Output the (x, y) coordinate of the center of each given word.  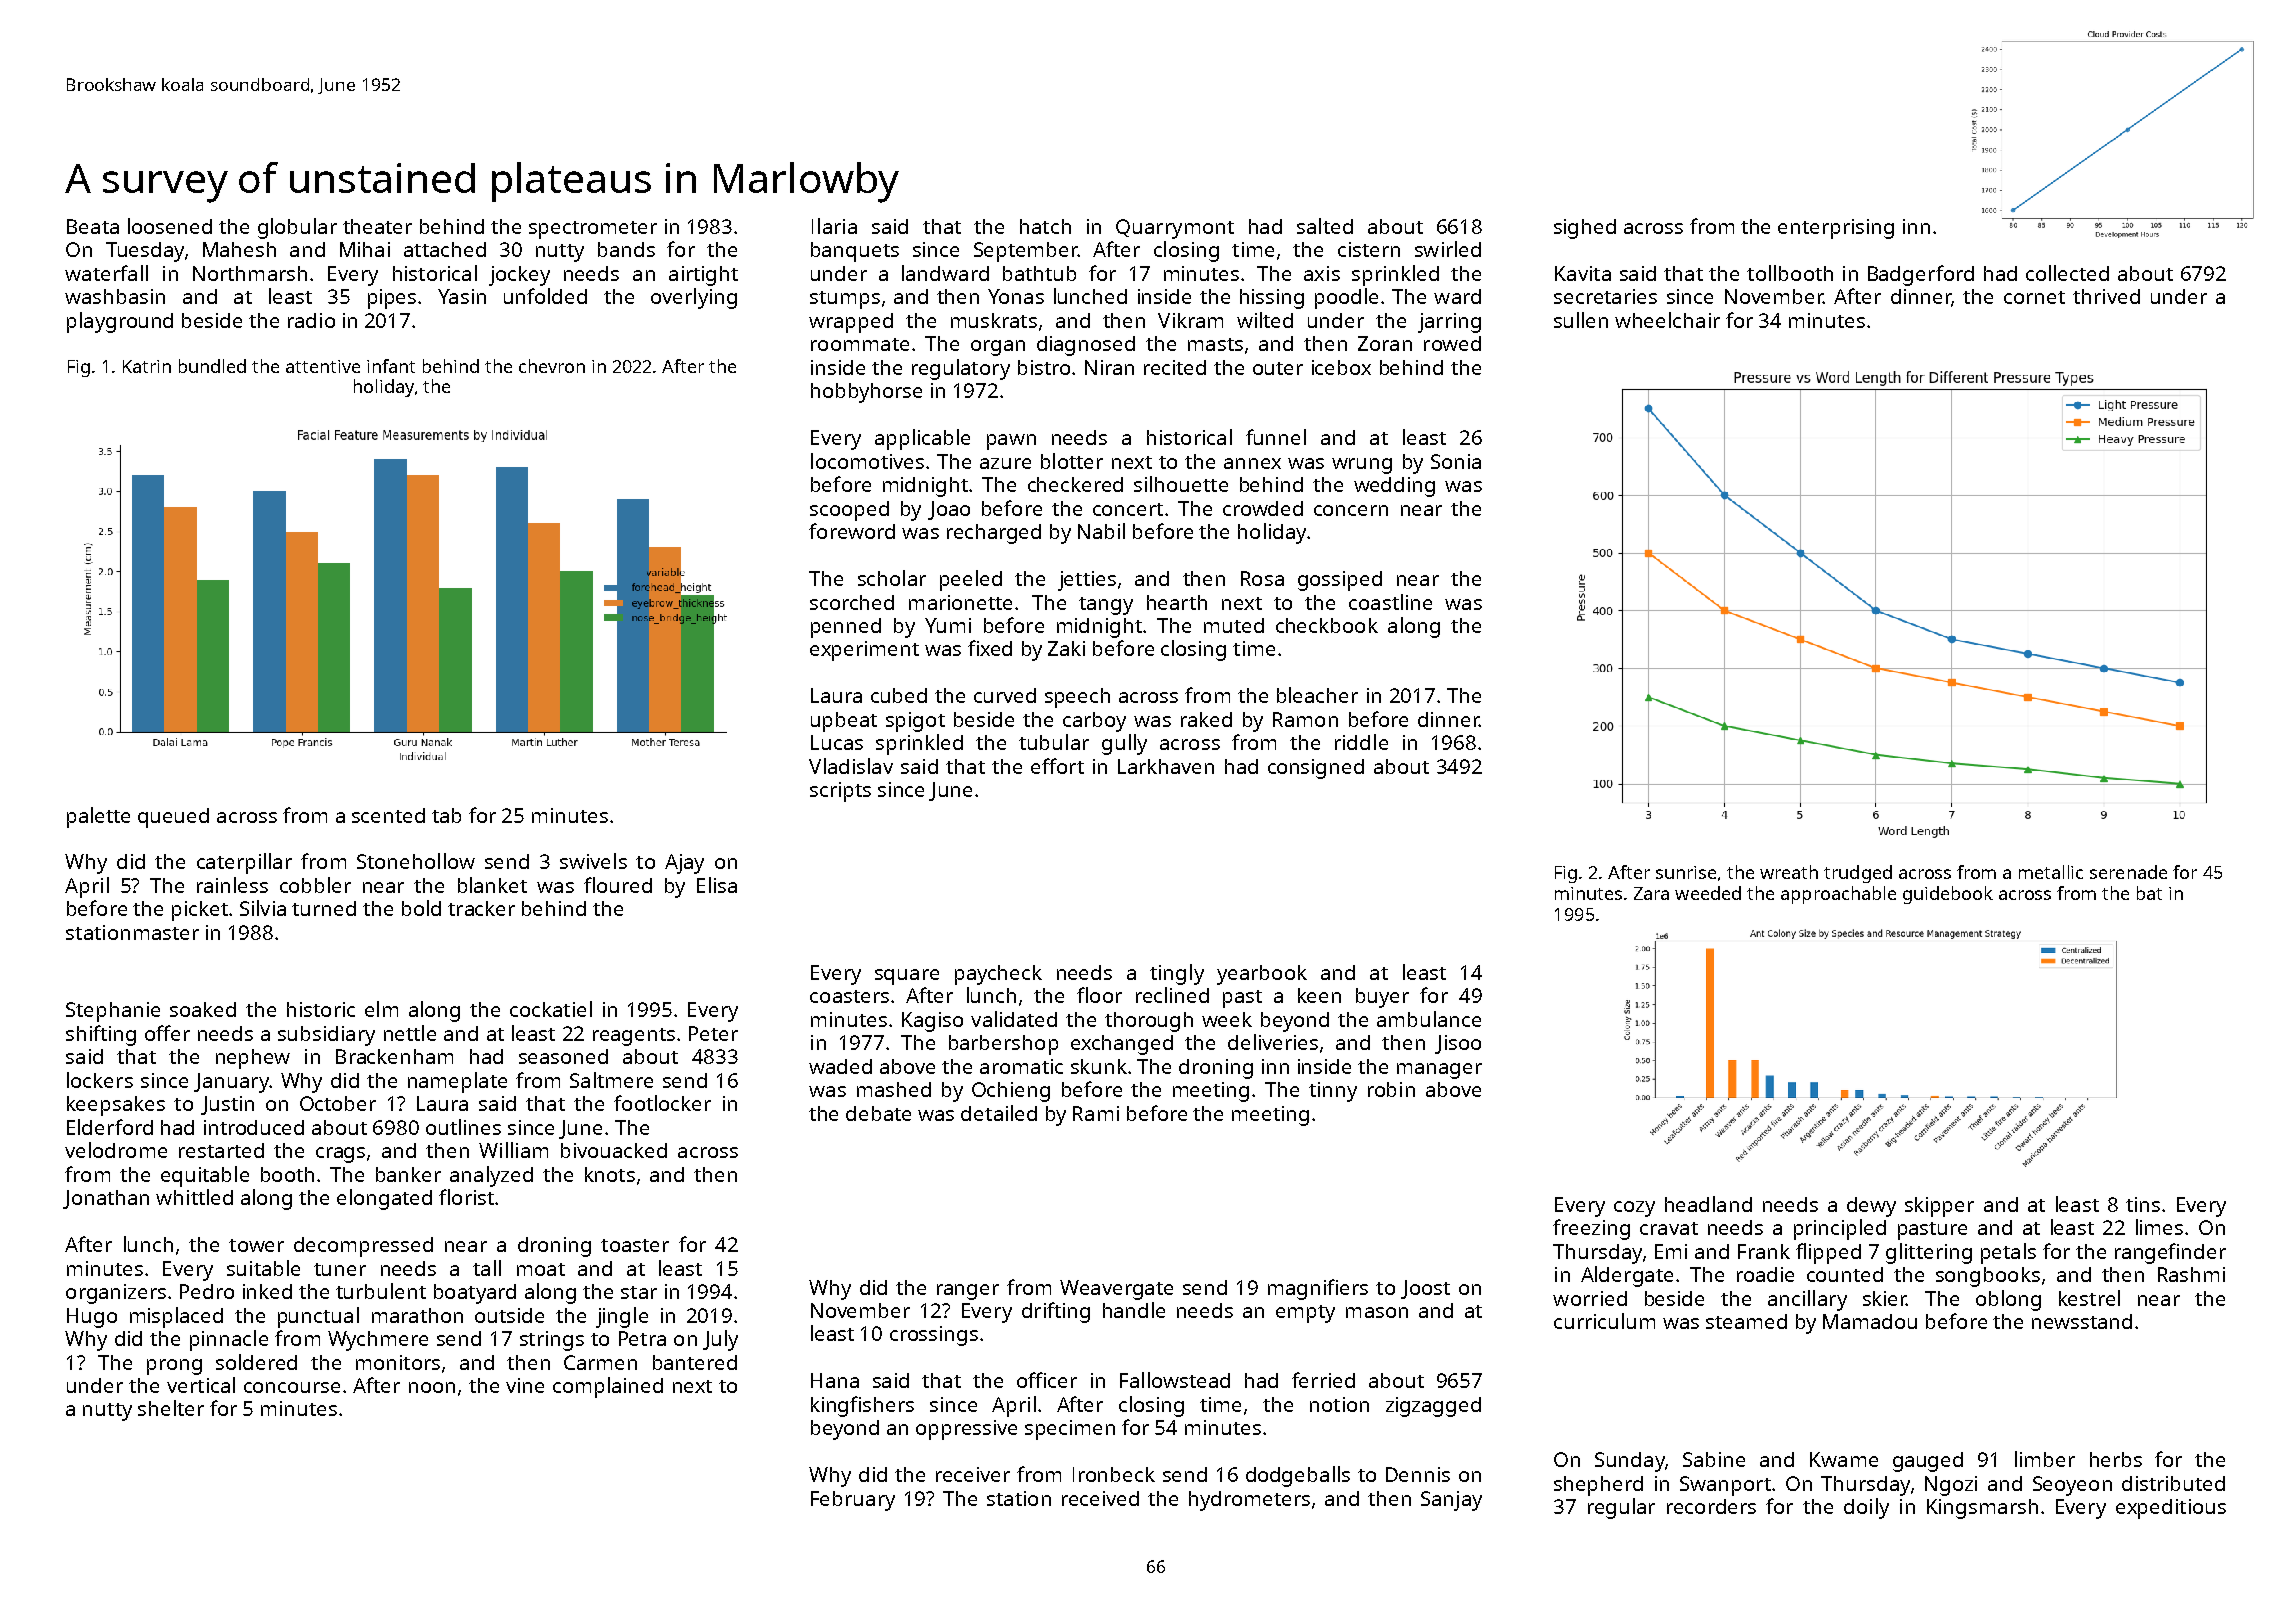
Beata (93, 226)
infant (391, 366)
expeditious (2171, 1509)
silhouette (1181, 484)
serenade (2128, 872)
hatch (1045, 226)
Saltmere (611, 1080)
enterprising (1836, 229)
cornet (2034, 297)
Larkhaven (1166, 766)
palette (98, 817)
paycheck (998, 975)
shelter (171, 1408)
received (1100, 1498)
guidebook (1948, 895)
